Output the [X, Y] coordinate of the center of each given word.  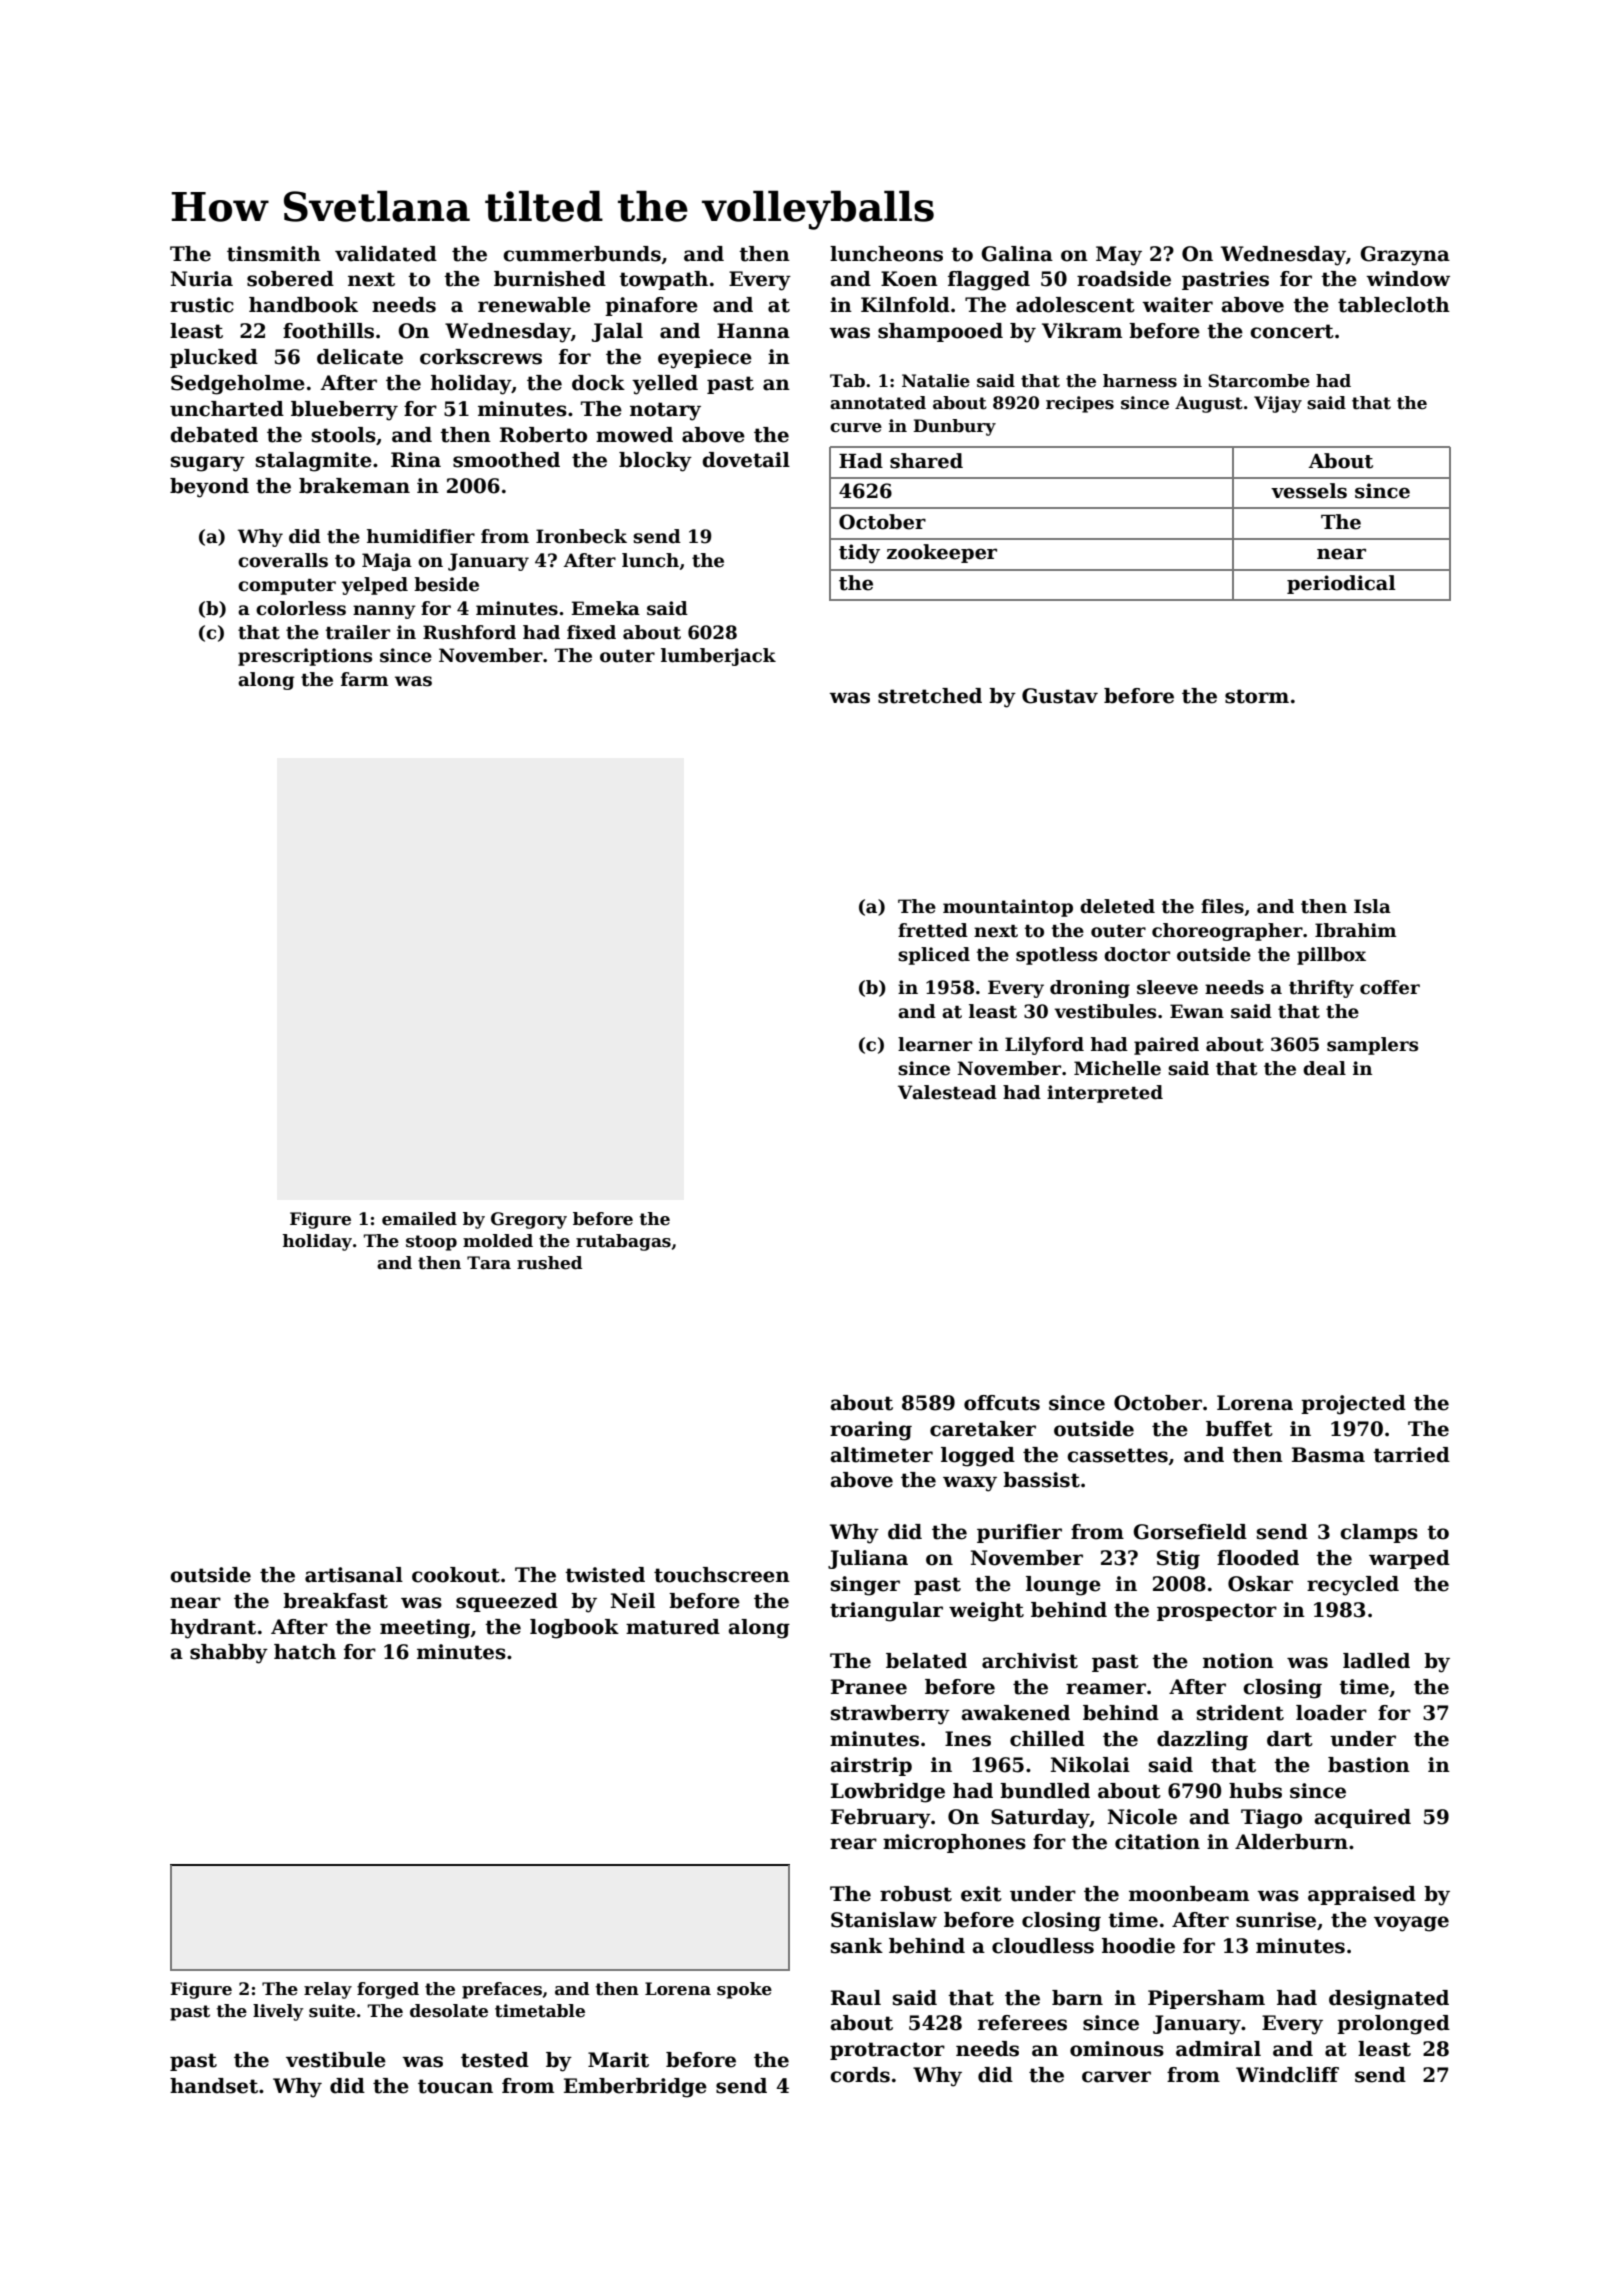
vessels [1309, 491]
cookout [456, 1575]
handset [214, 2086]
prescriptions [305, 657]
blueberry [344, 411]
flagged [989, 281]
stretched [930, 696]
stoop [431, 1243]
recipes [1080, 404]
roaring [871, 1431]
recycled [1353, 1586]
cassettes [1117, 1455]
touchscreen [722, 1575]
